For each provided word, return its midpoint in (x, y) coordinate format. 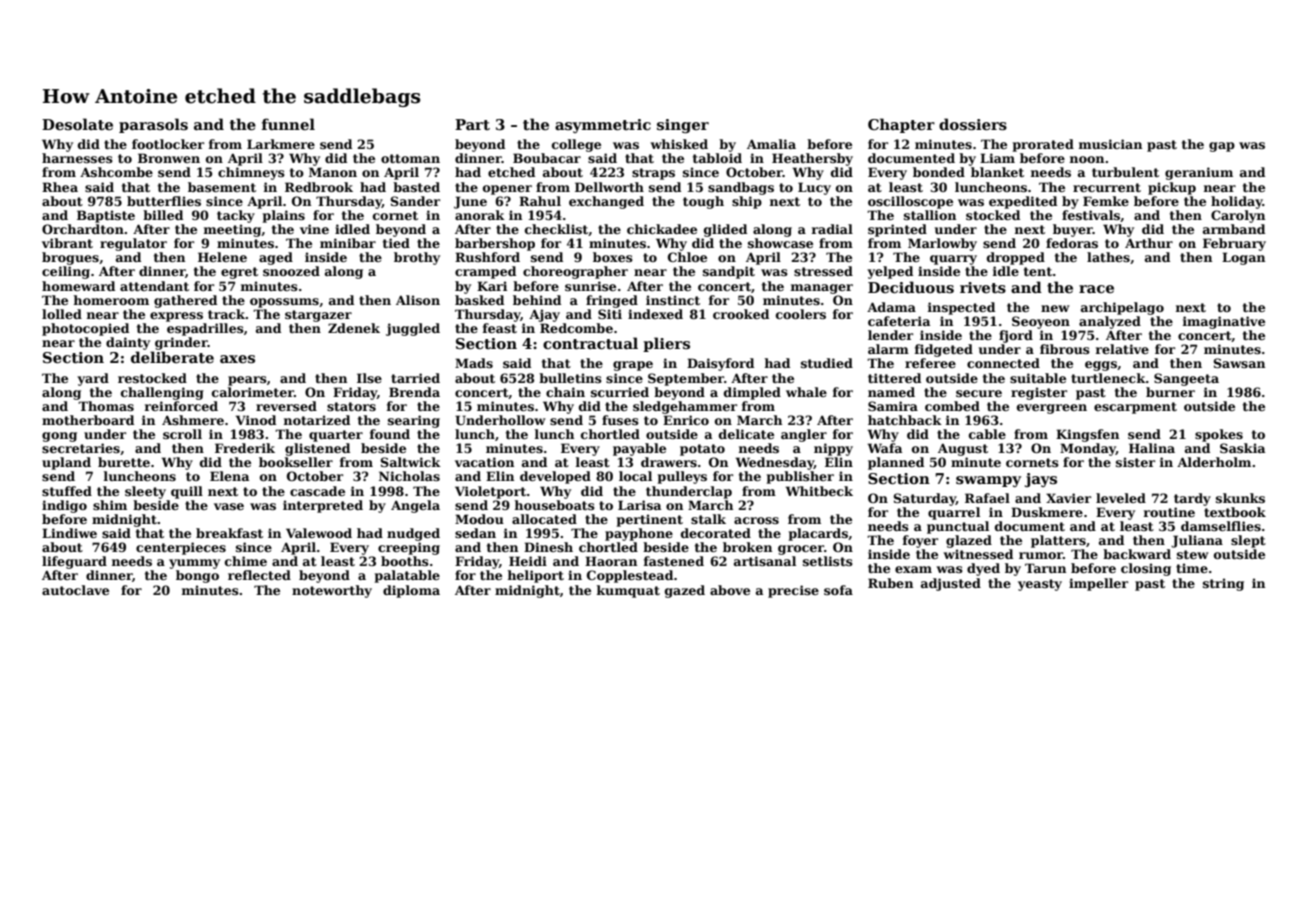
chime (246, 561)
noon (1087, 159)
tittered (894, 378)
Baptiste (106, 216)
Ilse (369, 378)
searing (414, 421)
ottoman (410, 158)
